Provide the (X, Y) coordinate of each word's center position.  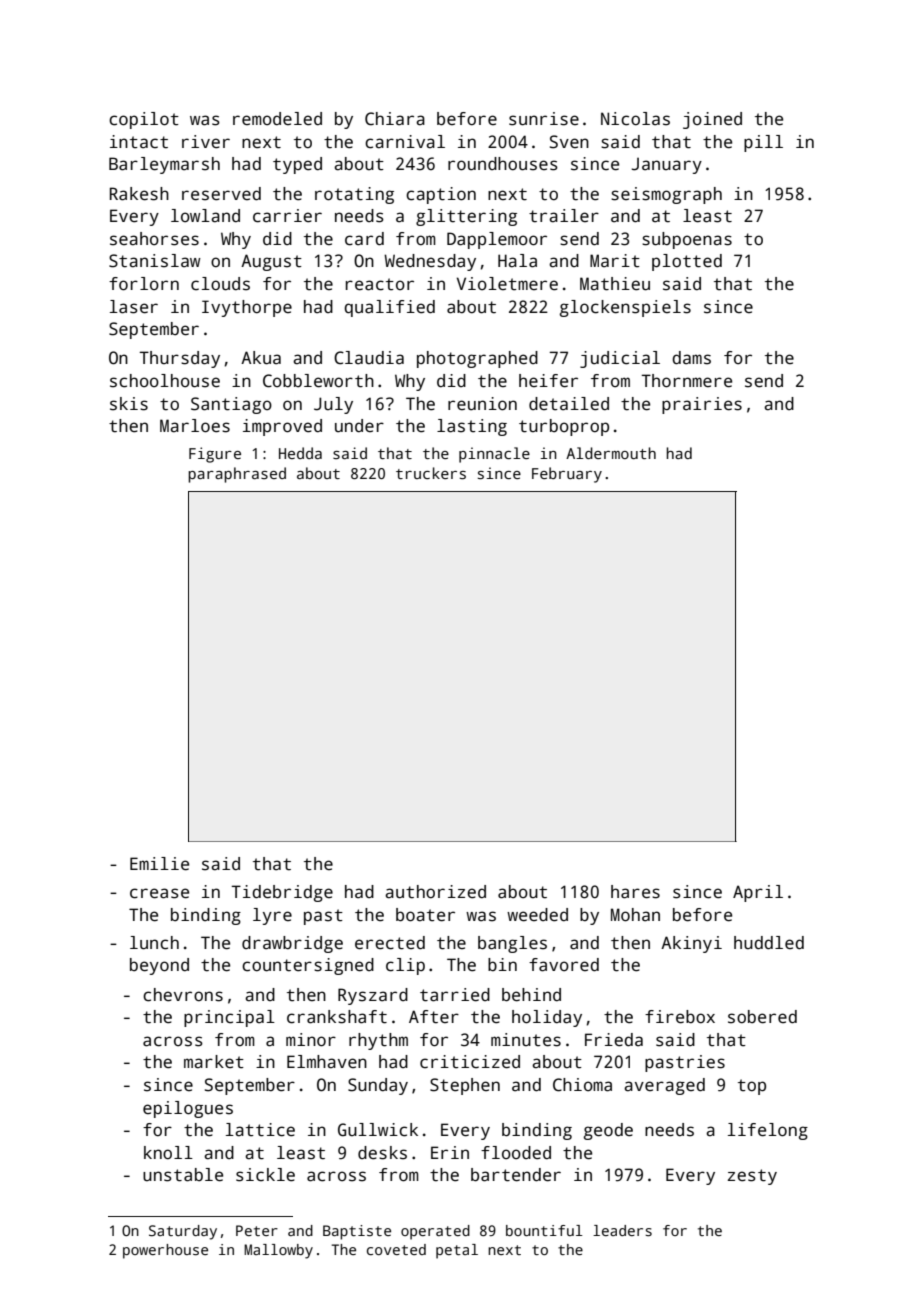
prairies (702, 405)
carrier (287, 216)
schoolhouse (165, 381)
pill (763, 143)
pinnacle (494, 455)
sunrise (544, 119)
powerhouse (165, 1251)
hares (635, 892)
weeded (537, 915)
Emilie (159, 864)
